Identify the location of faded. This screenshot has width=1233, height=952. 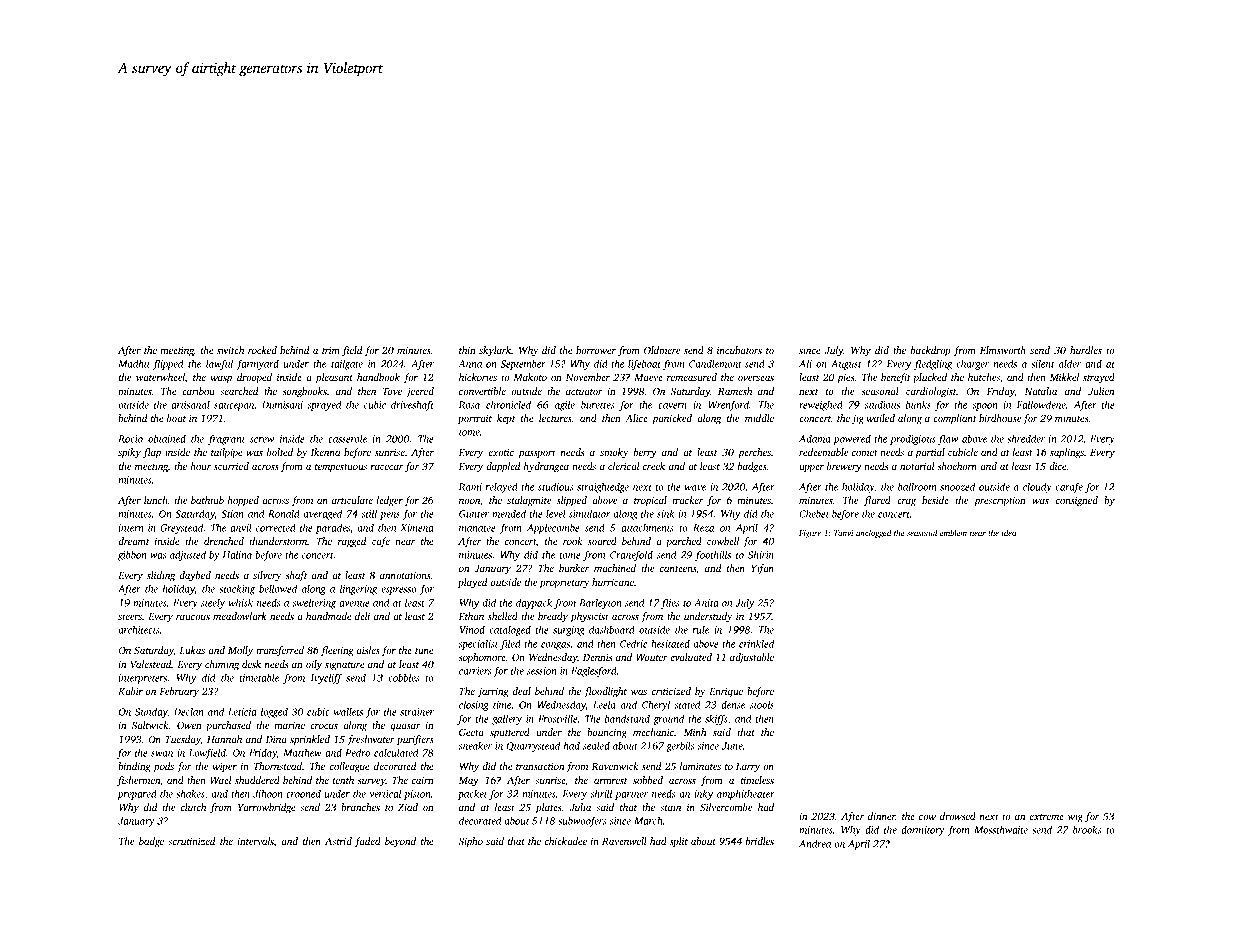
(368, 842).
